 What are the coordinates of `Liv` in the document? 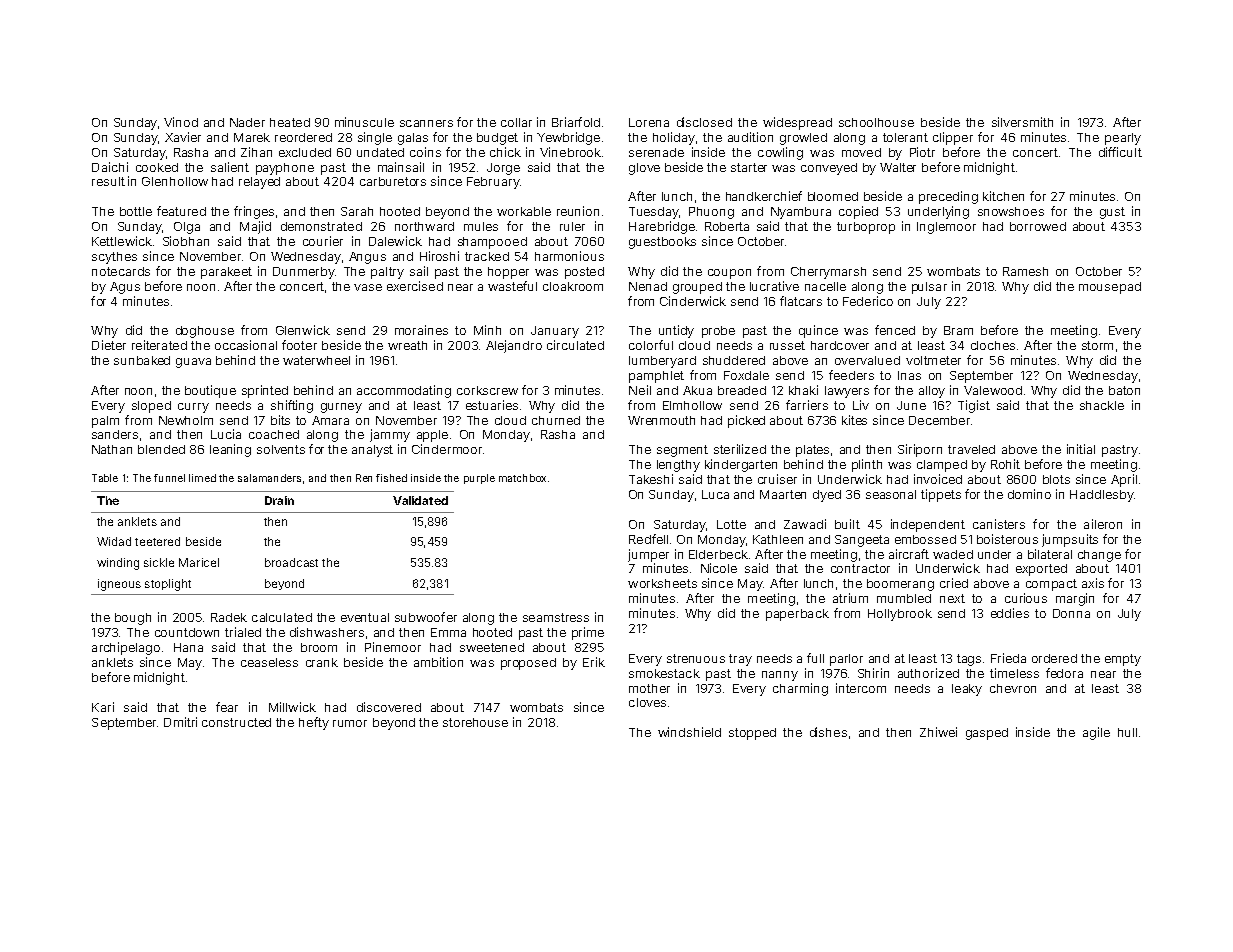 It's located at (861, 405).
